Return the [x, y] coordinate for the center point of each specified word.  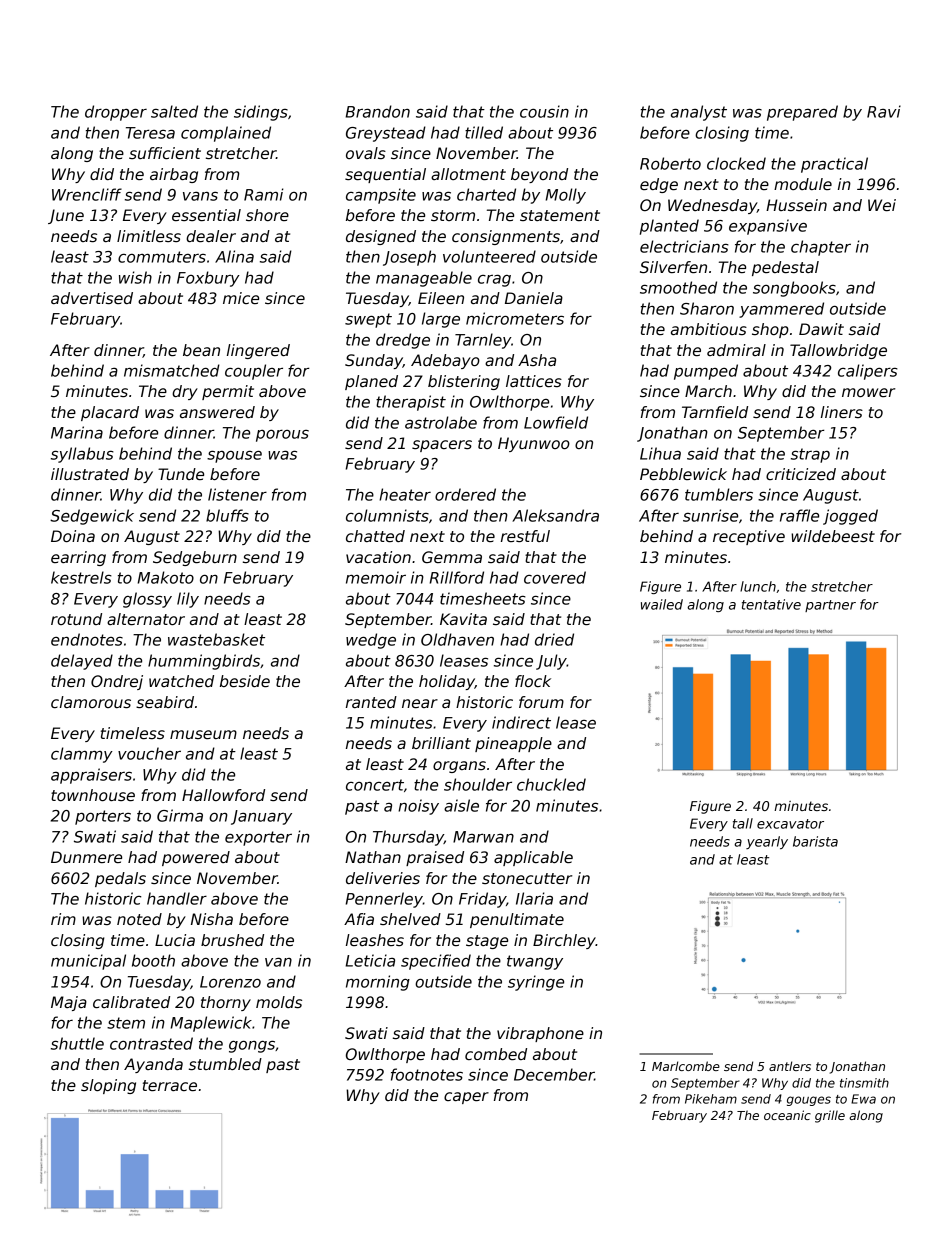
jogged [850, 517]
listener [237, 494]
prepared [802, 113]
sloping [108, 1086]
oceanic [787, 1115]
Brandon [378, 111]
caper [466, 1098]
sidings [261, 113]
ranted [371, 702]
